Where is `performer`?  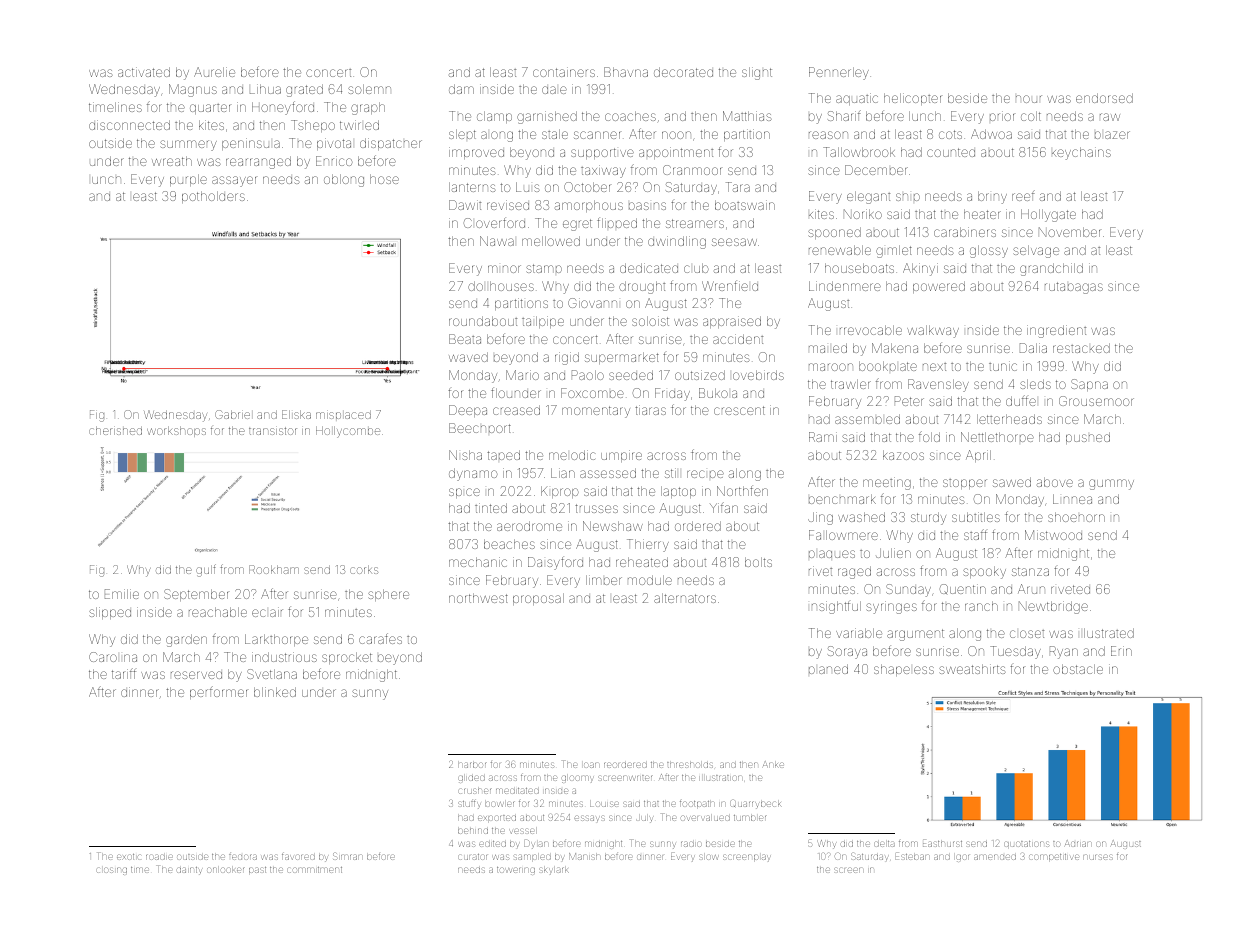
performer is located at coordinates (218, 692).
